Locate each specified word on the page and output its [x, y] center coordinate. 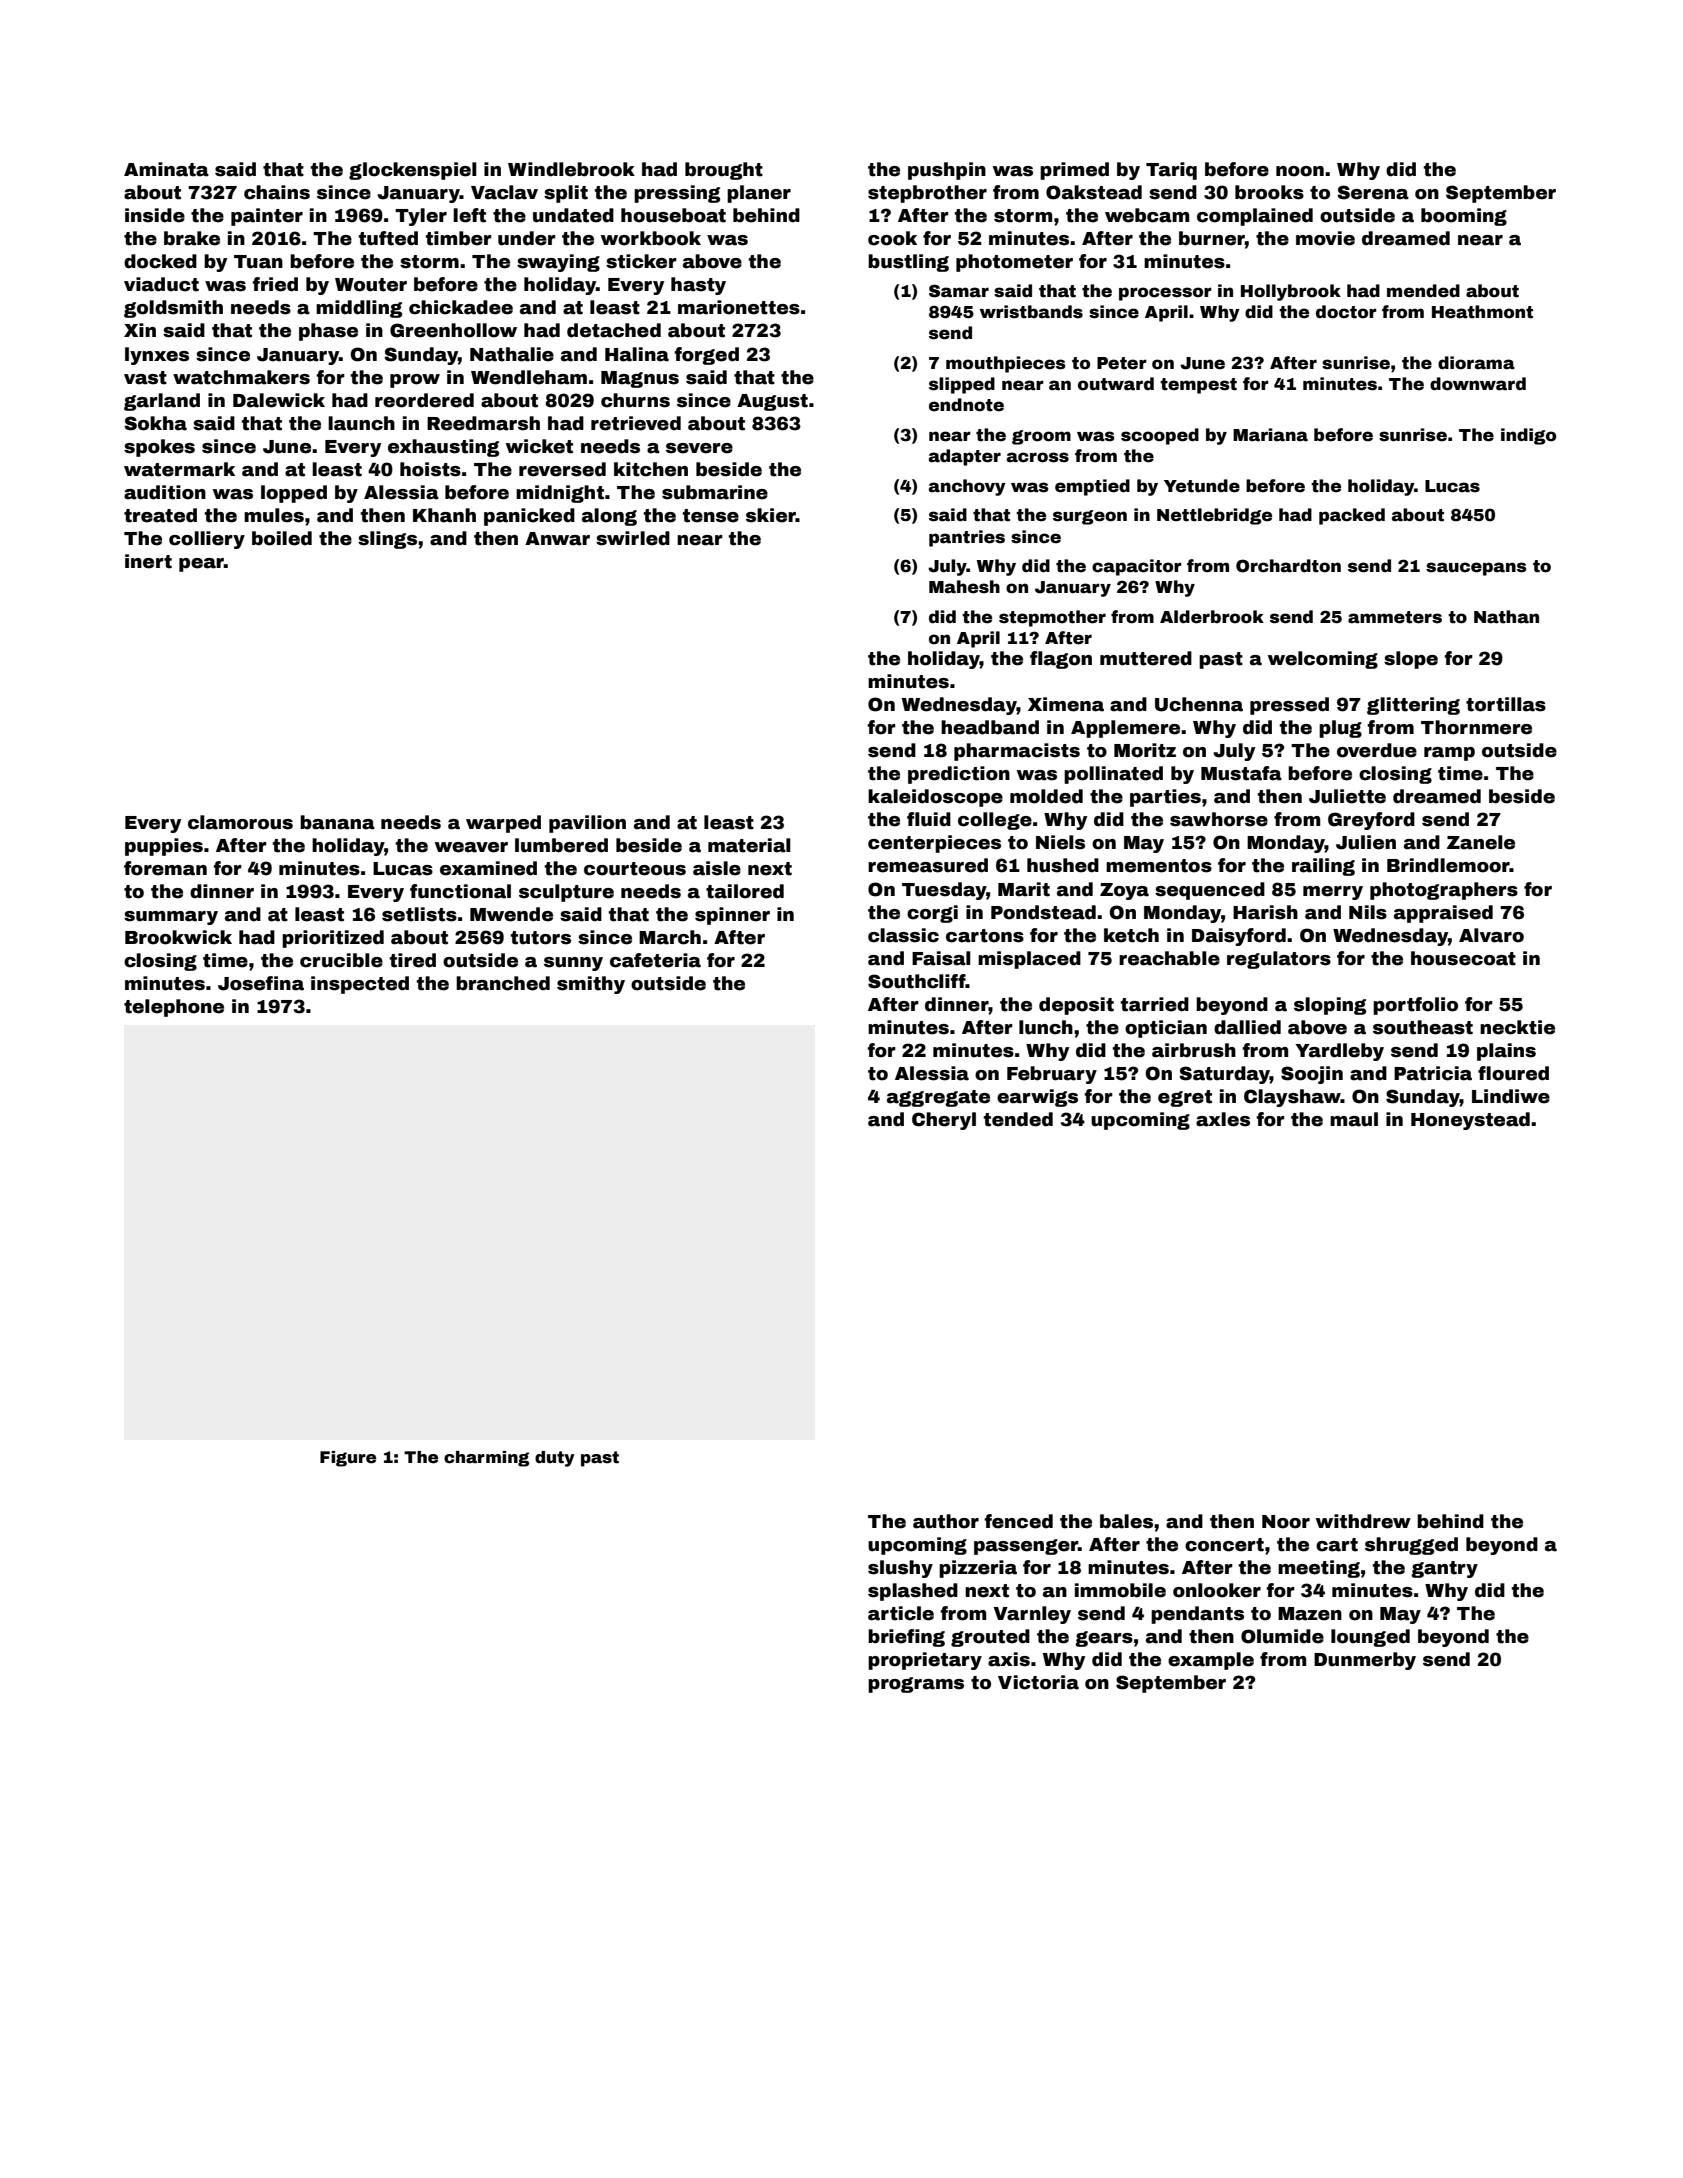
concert [1224, 1545]
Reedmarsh [483, 423]
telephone [174, 1008]
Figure [348, 1459]
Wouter [371, 285]
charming [486, 1459]
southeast [1423, 1027]
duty [555, 1459]
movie [1325, 238]
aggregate [938, 1098]
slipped [962, 385]
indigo [1528, 436]
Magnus [640, 379]
